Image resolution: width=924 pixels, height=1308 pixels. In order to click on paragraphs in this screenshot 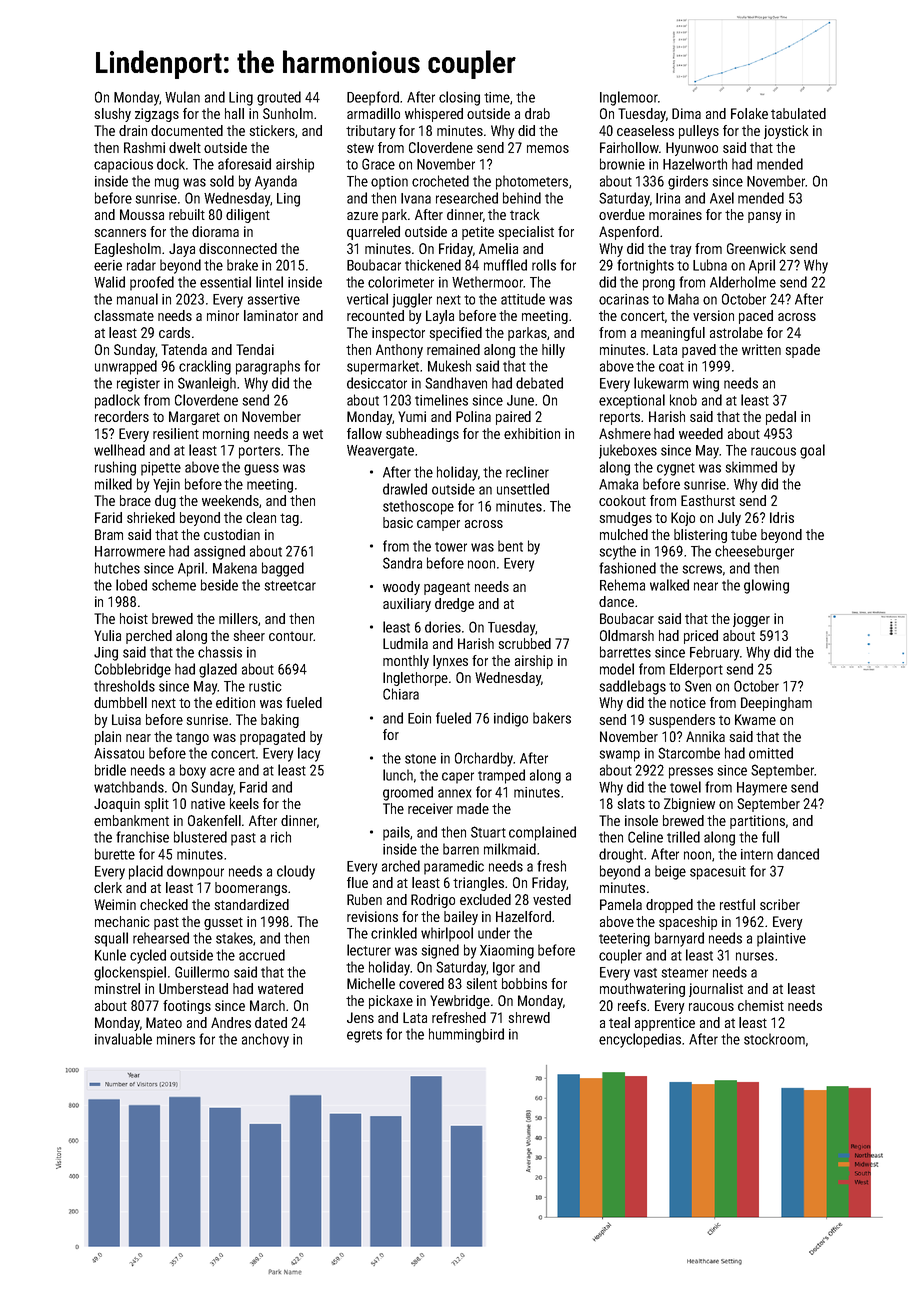, I will do `click(268, 367)`.
